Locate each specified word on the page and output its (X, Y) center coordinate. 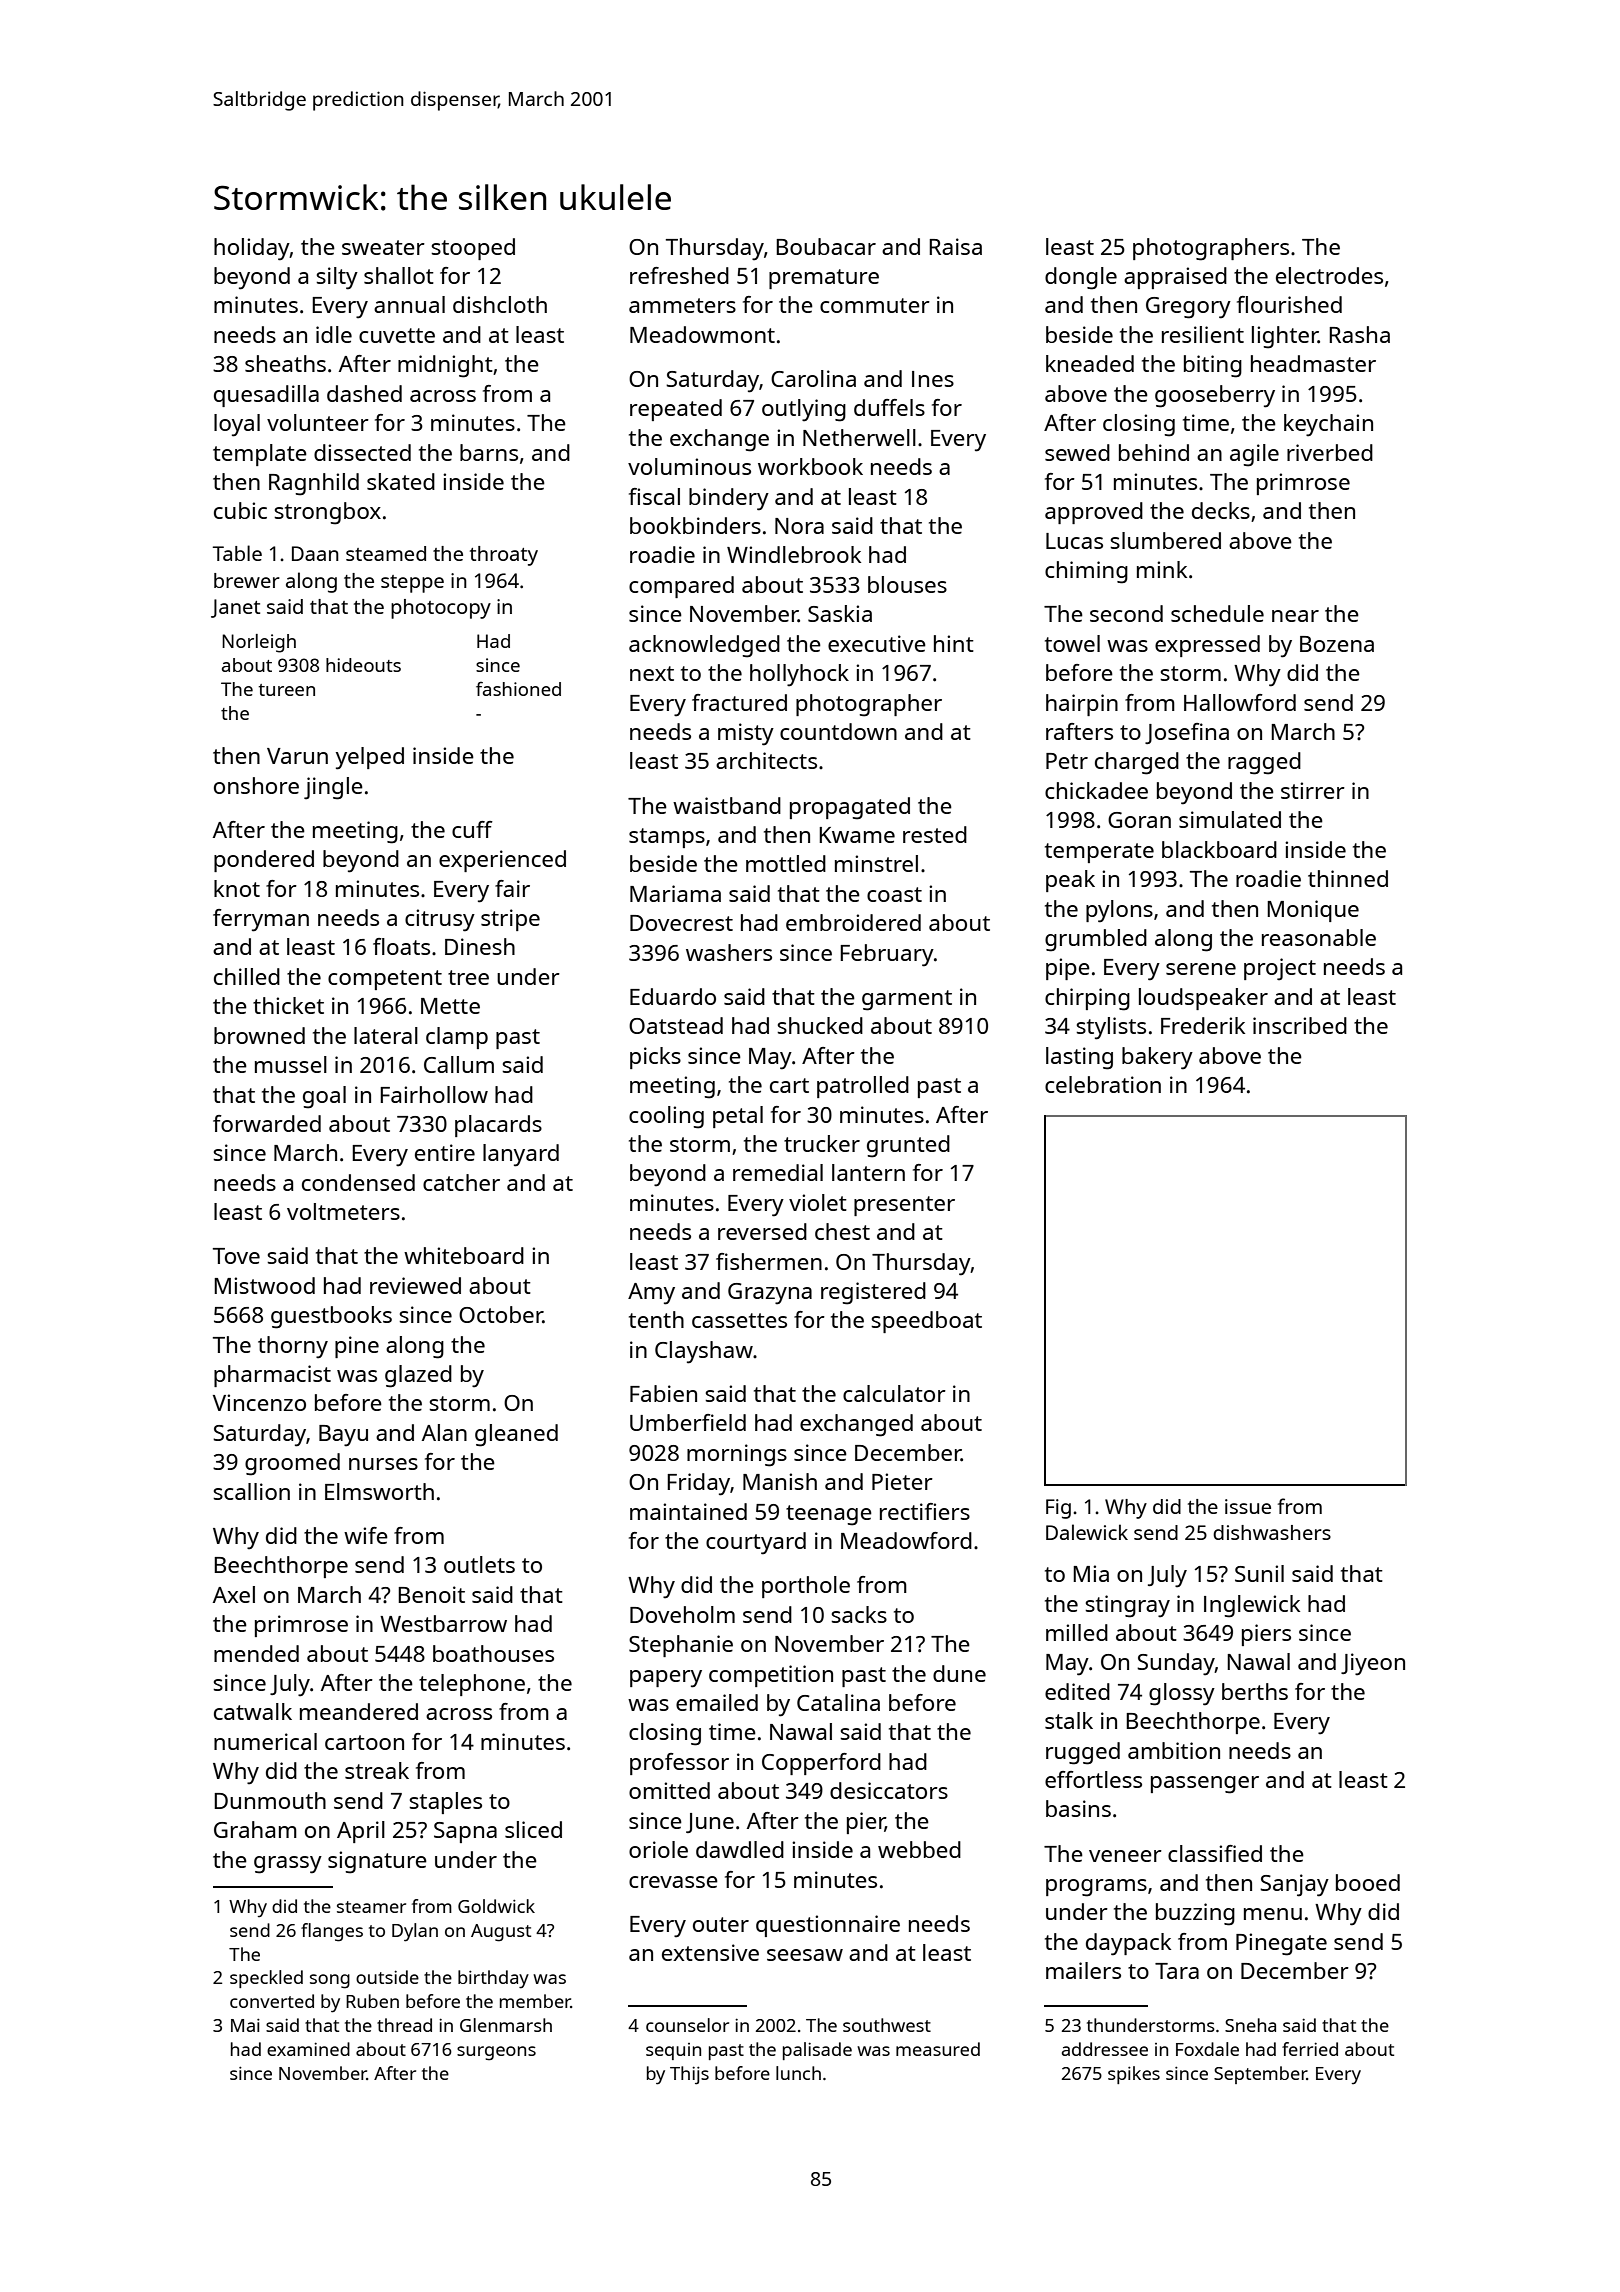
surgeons (496, 2053)
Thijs (689, 2075)
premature (824, 279)
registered (873, 1293)
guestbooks (331, 1317)
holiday (252, 249)
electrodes (1329, 275)
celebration (1103, 1084)
